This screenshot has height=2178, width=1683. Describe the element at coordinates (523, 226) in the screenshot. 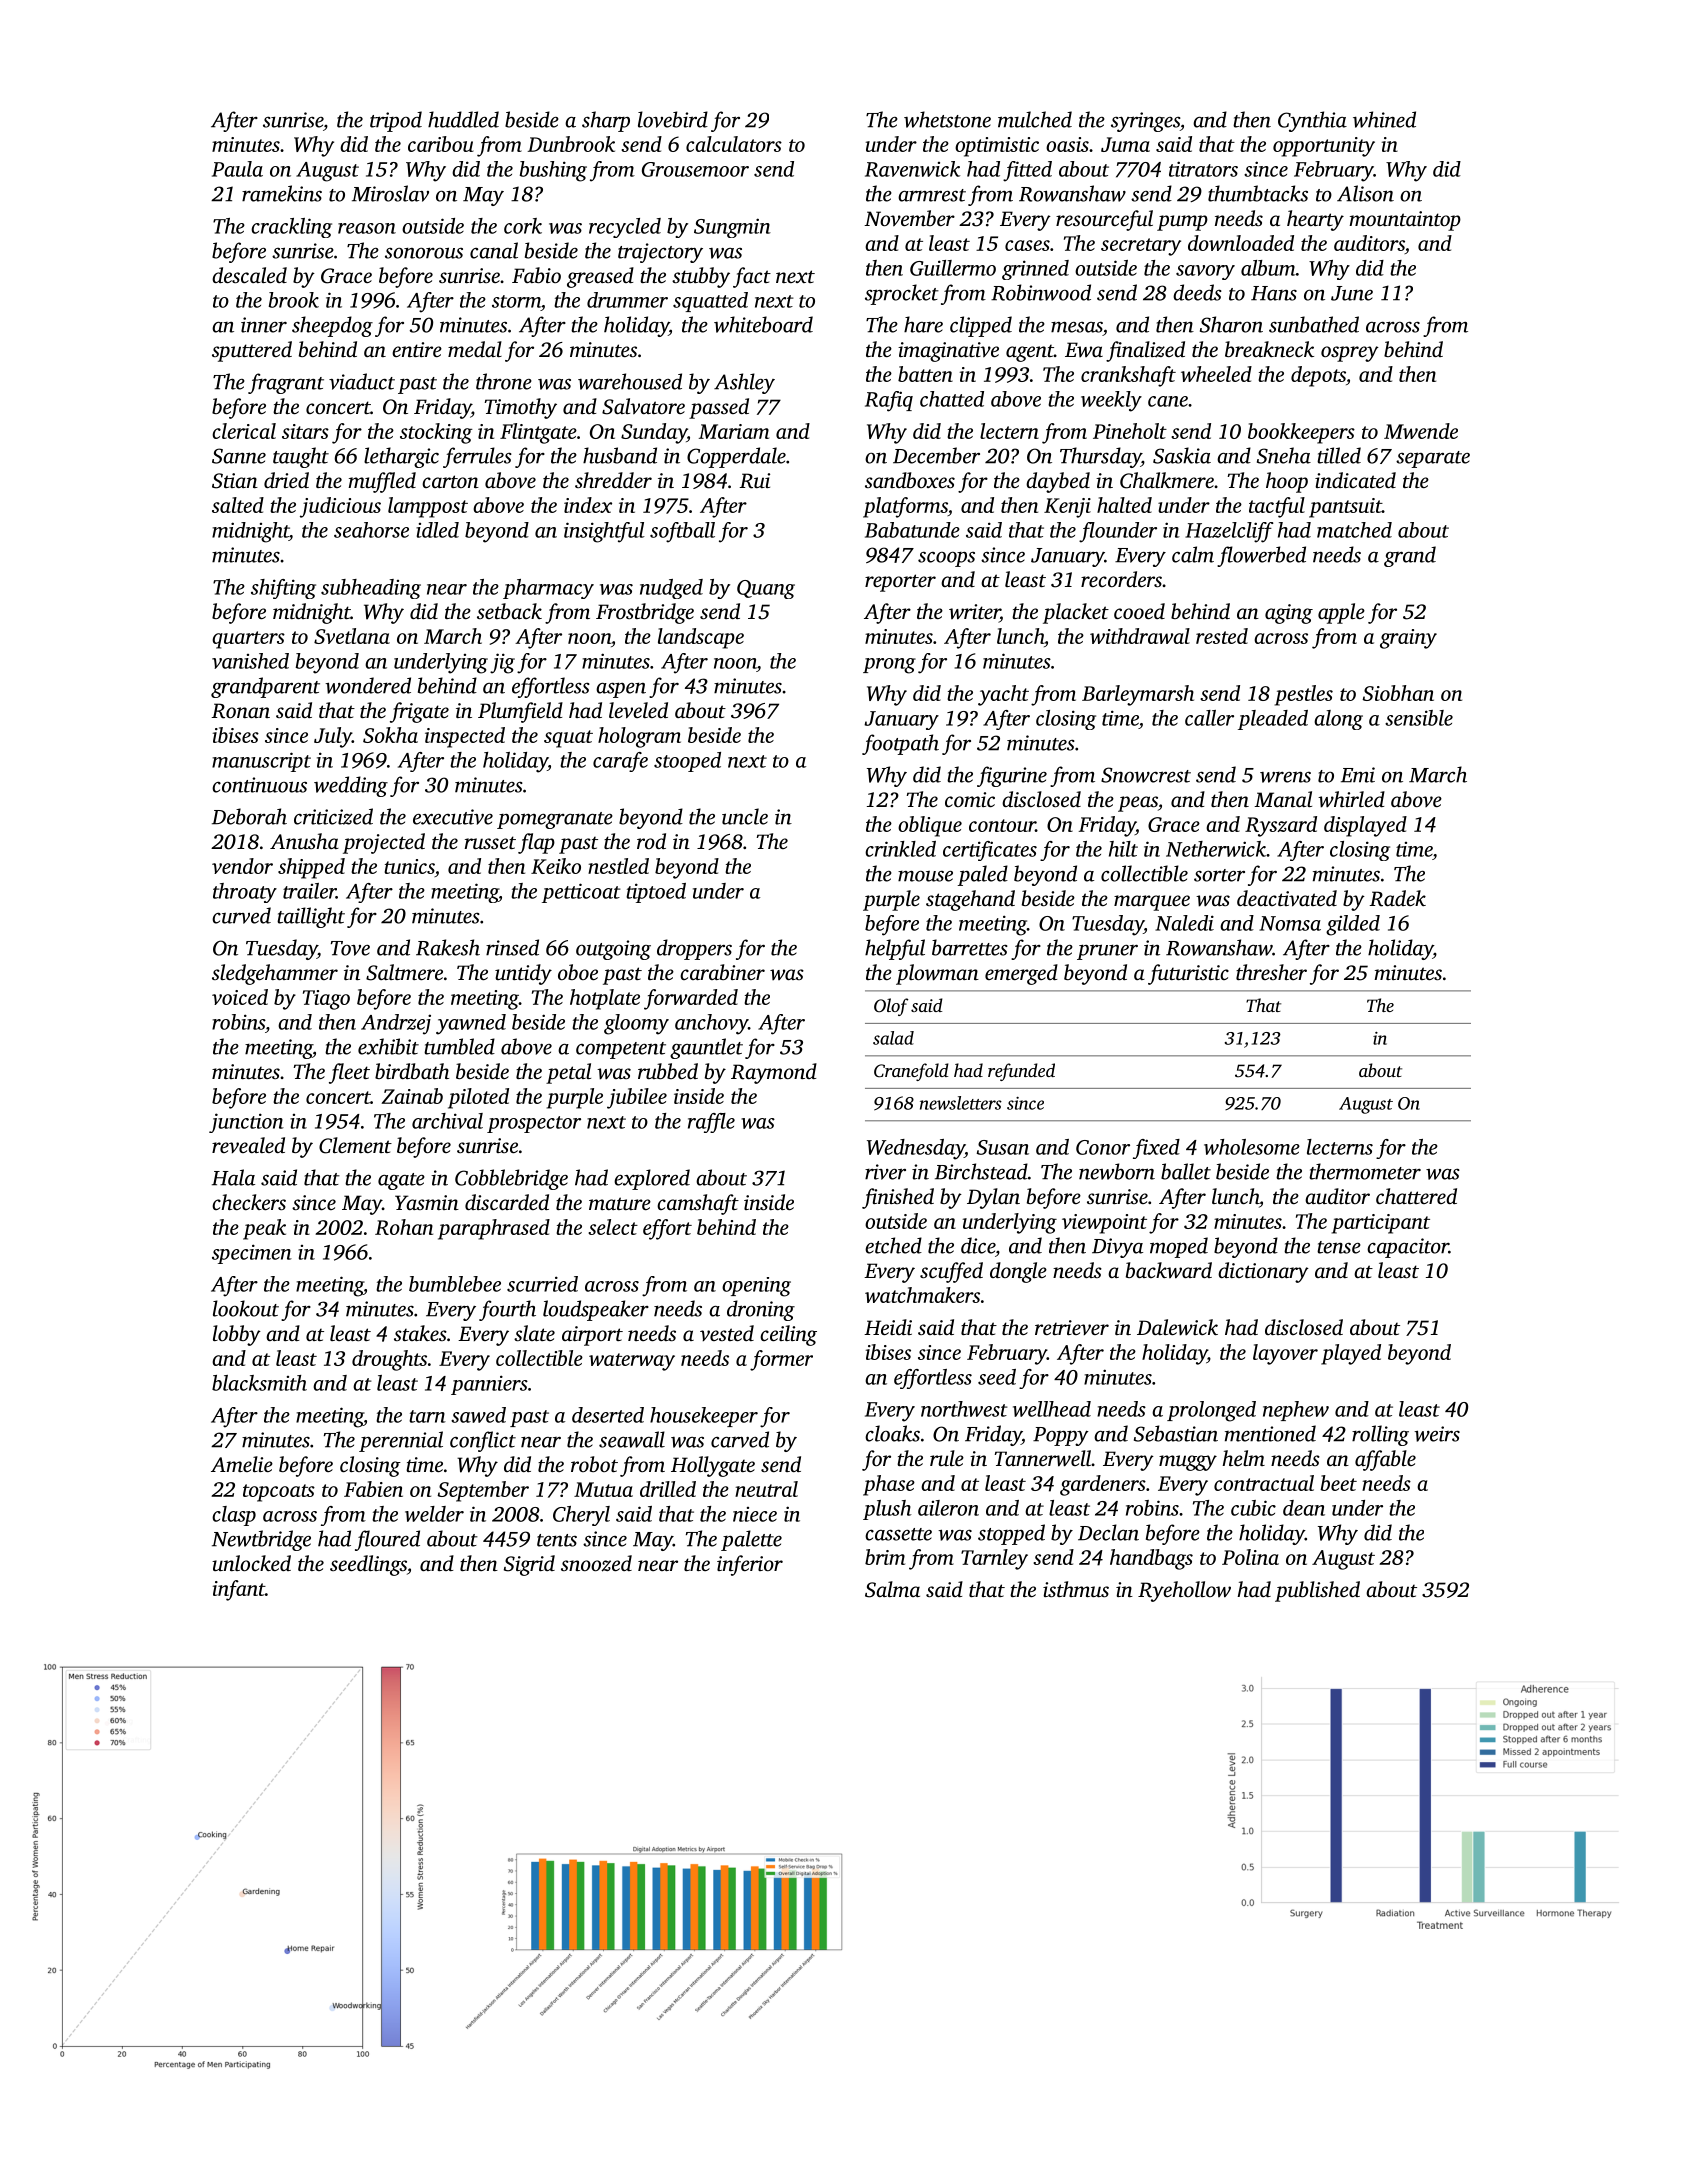

I see `cork` at that location.
